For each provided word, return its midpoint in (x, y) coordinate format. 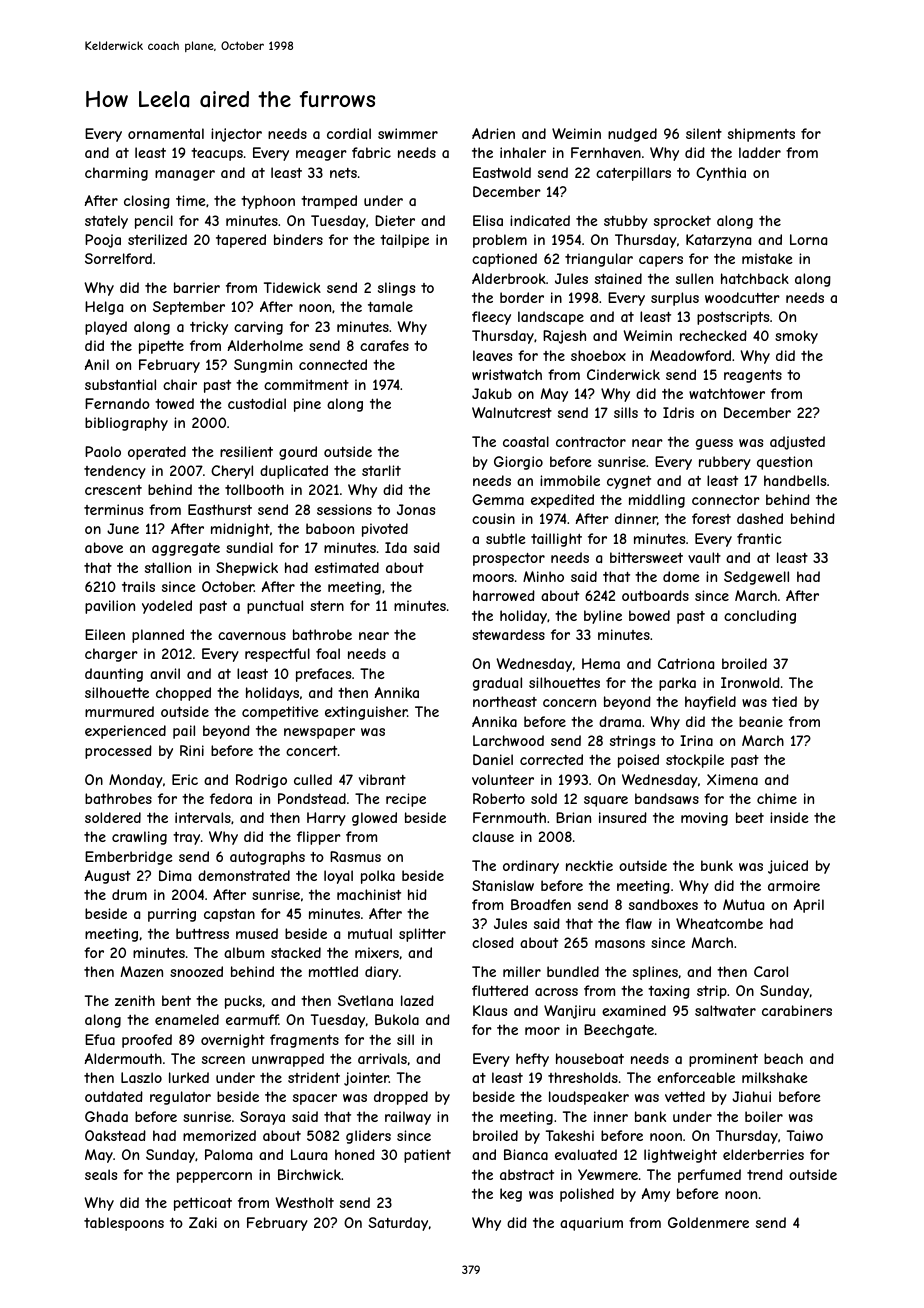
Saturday (398, 1224)
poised (638, 761)
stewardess (508, 634)
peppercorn (214, 1177)
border (522, 297)
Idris (678, 412)
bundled (573, 971)
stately (106, 222)
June (123, 528)
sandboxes (663, 904)
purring (172, 915)
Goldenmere (708, 1222)
